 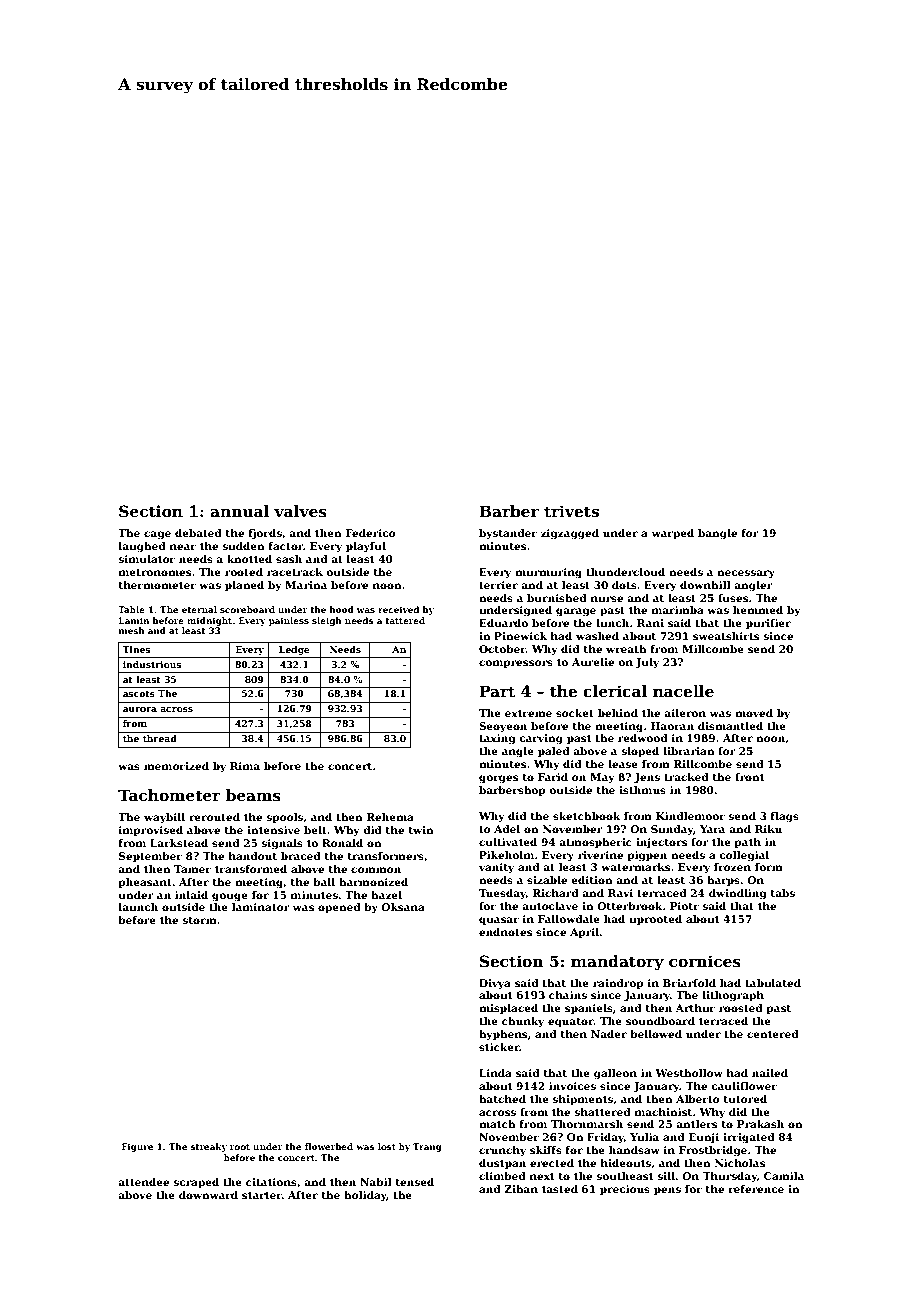 I want to click on Oksana, so click(x=403, y=907).
